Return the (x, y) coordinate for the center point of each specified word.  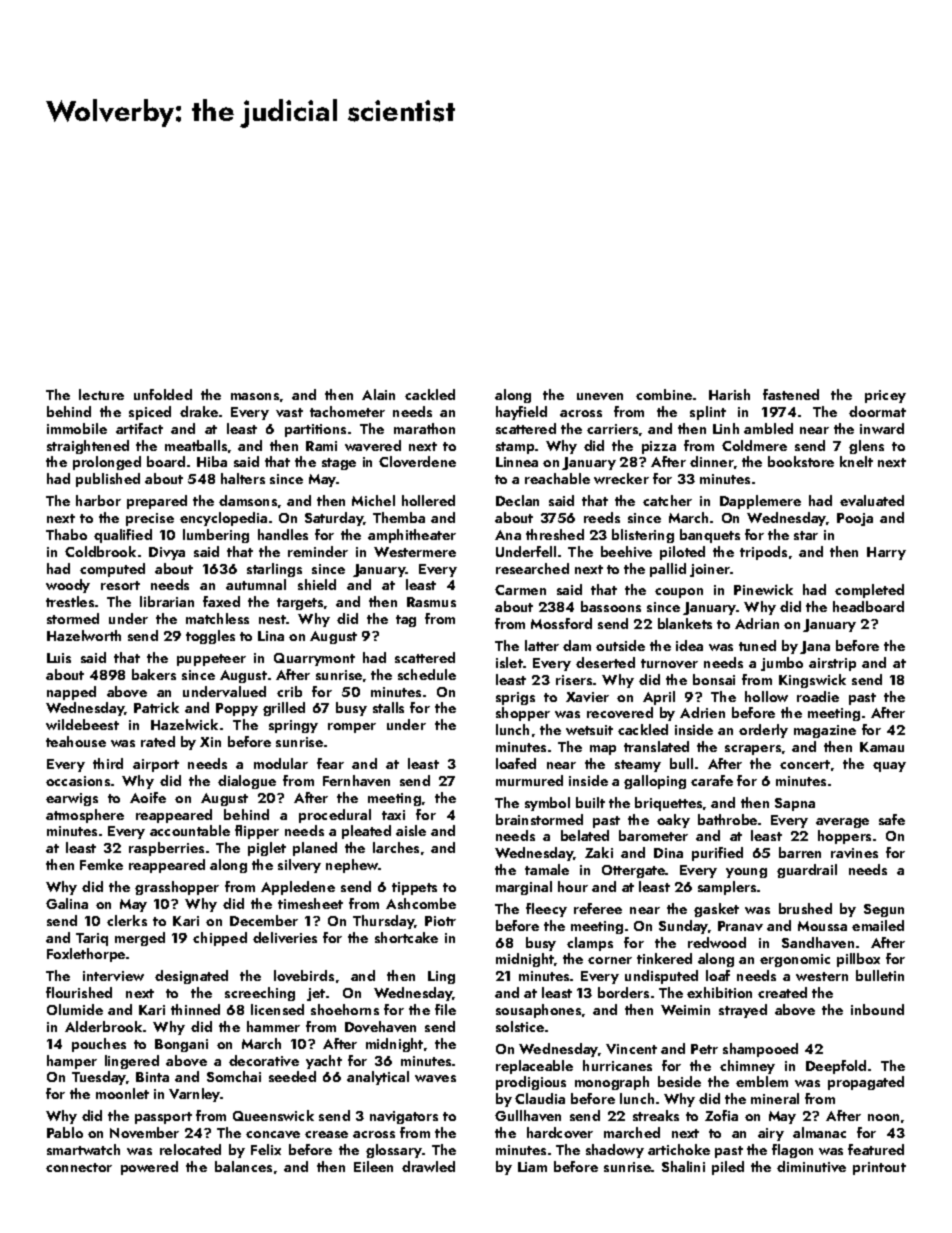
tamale (547, 869)
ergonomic (795, 960)
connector (79, 1167)
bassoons (611, 606)
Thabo (66, 534)
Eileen (373, 1166)
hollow (766, 696)
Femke (101, 864)
